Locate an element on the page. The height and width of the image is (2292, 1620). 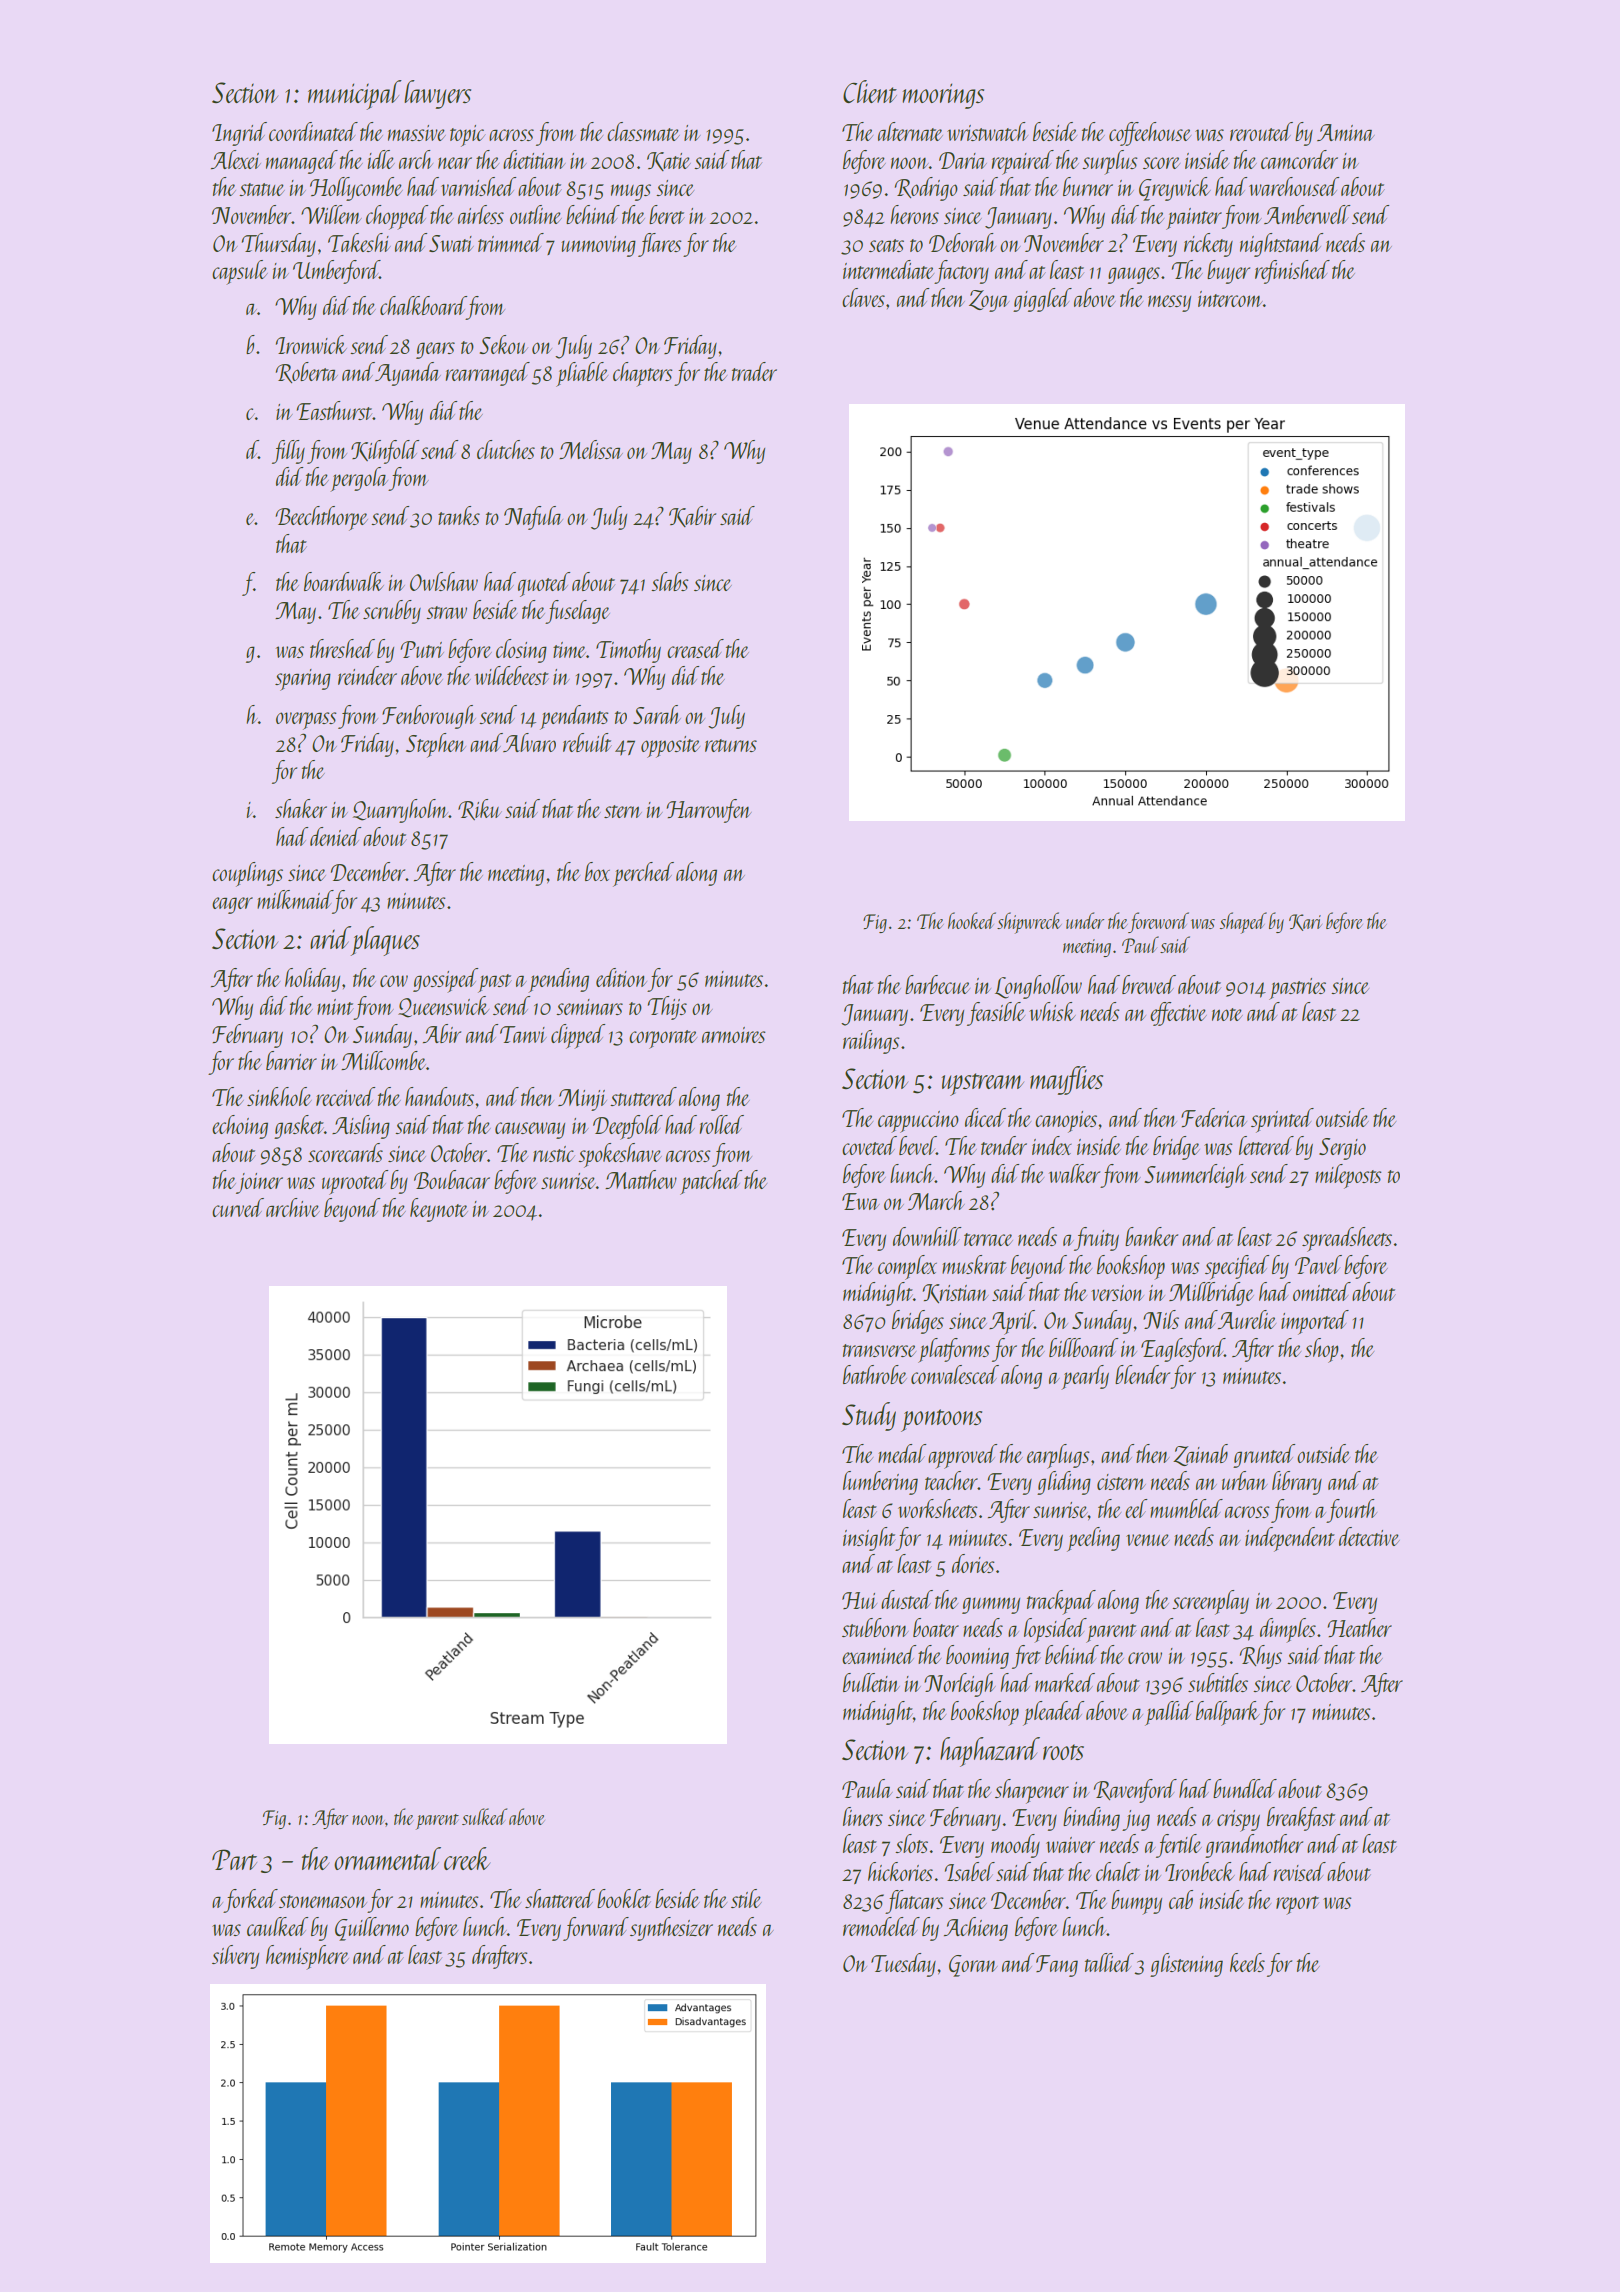
Client is located at coordinates (870, 91).
